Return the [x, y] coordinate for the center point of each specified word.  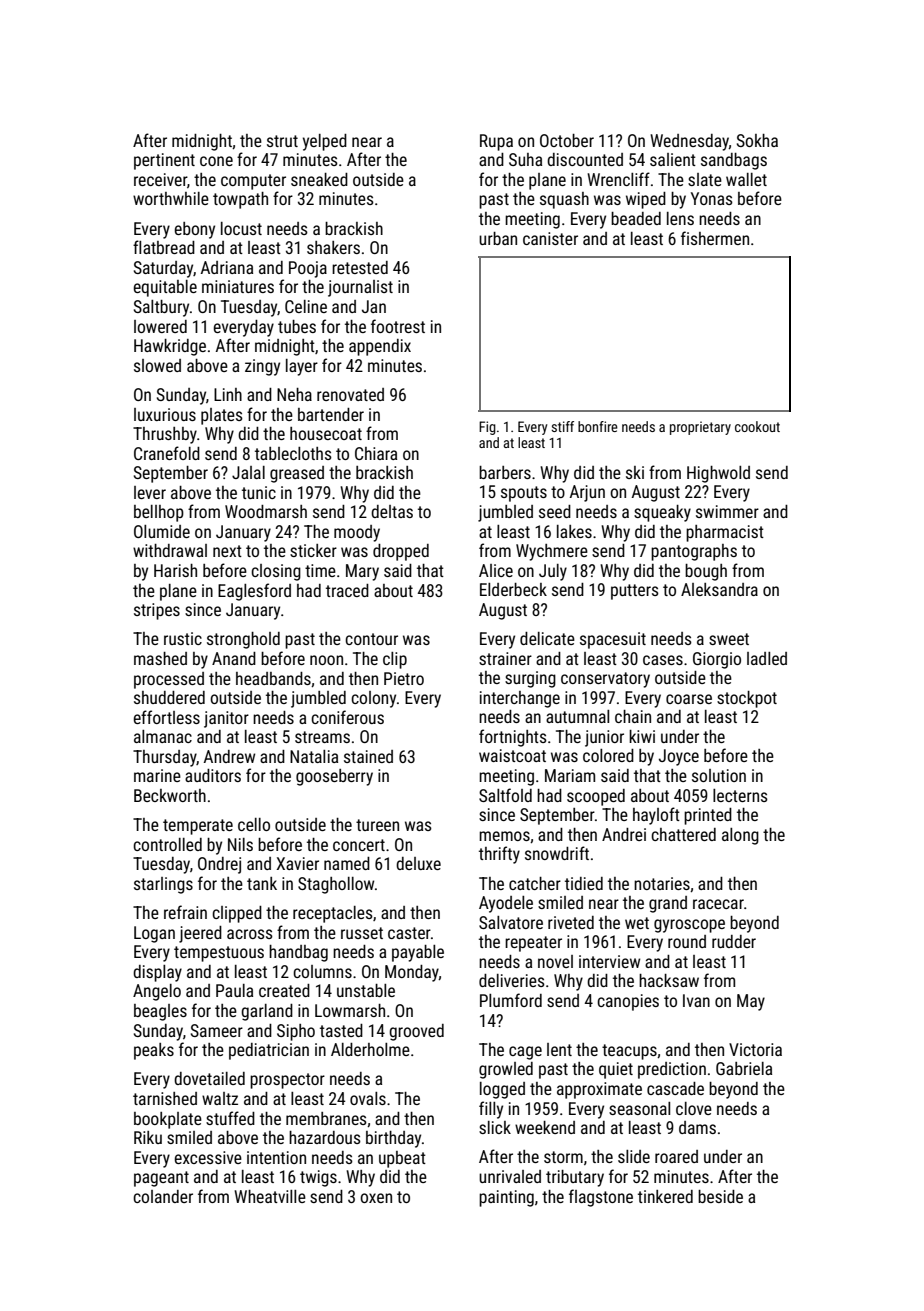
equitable [165, 288]
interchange [520, 699]
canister [550, 238]
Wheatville [270, 1196]
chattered [683, 834]
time [320, 570]
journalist [360, 288]
